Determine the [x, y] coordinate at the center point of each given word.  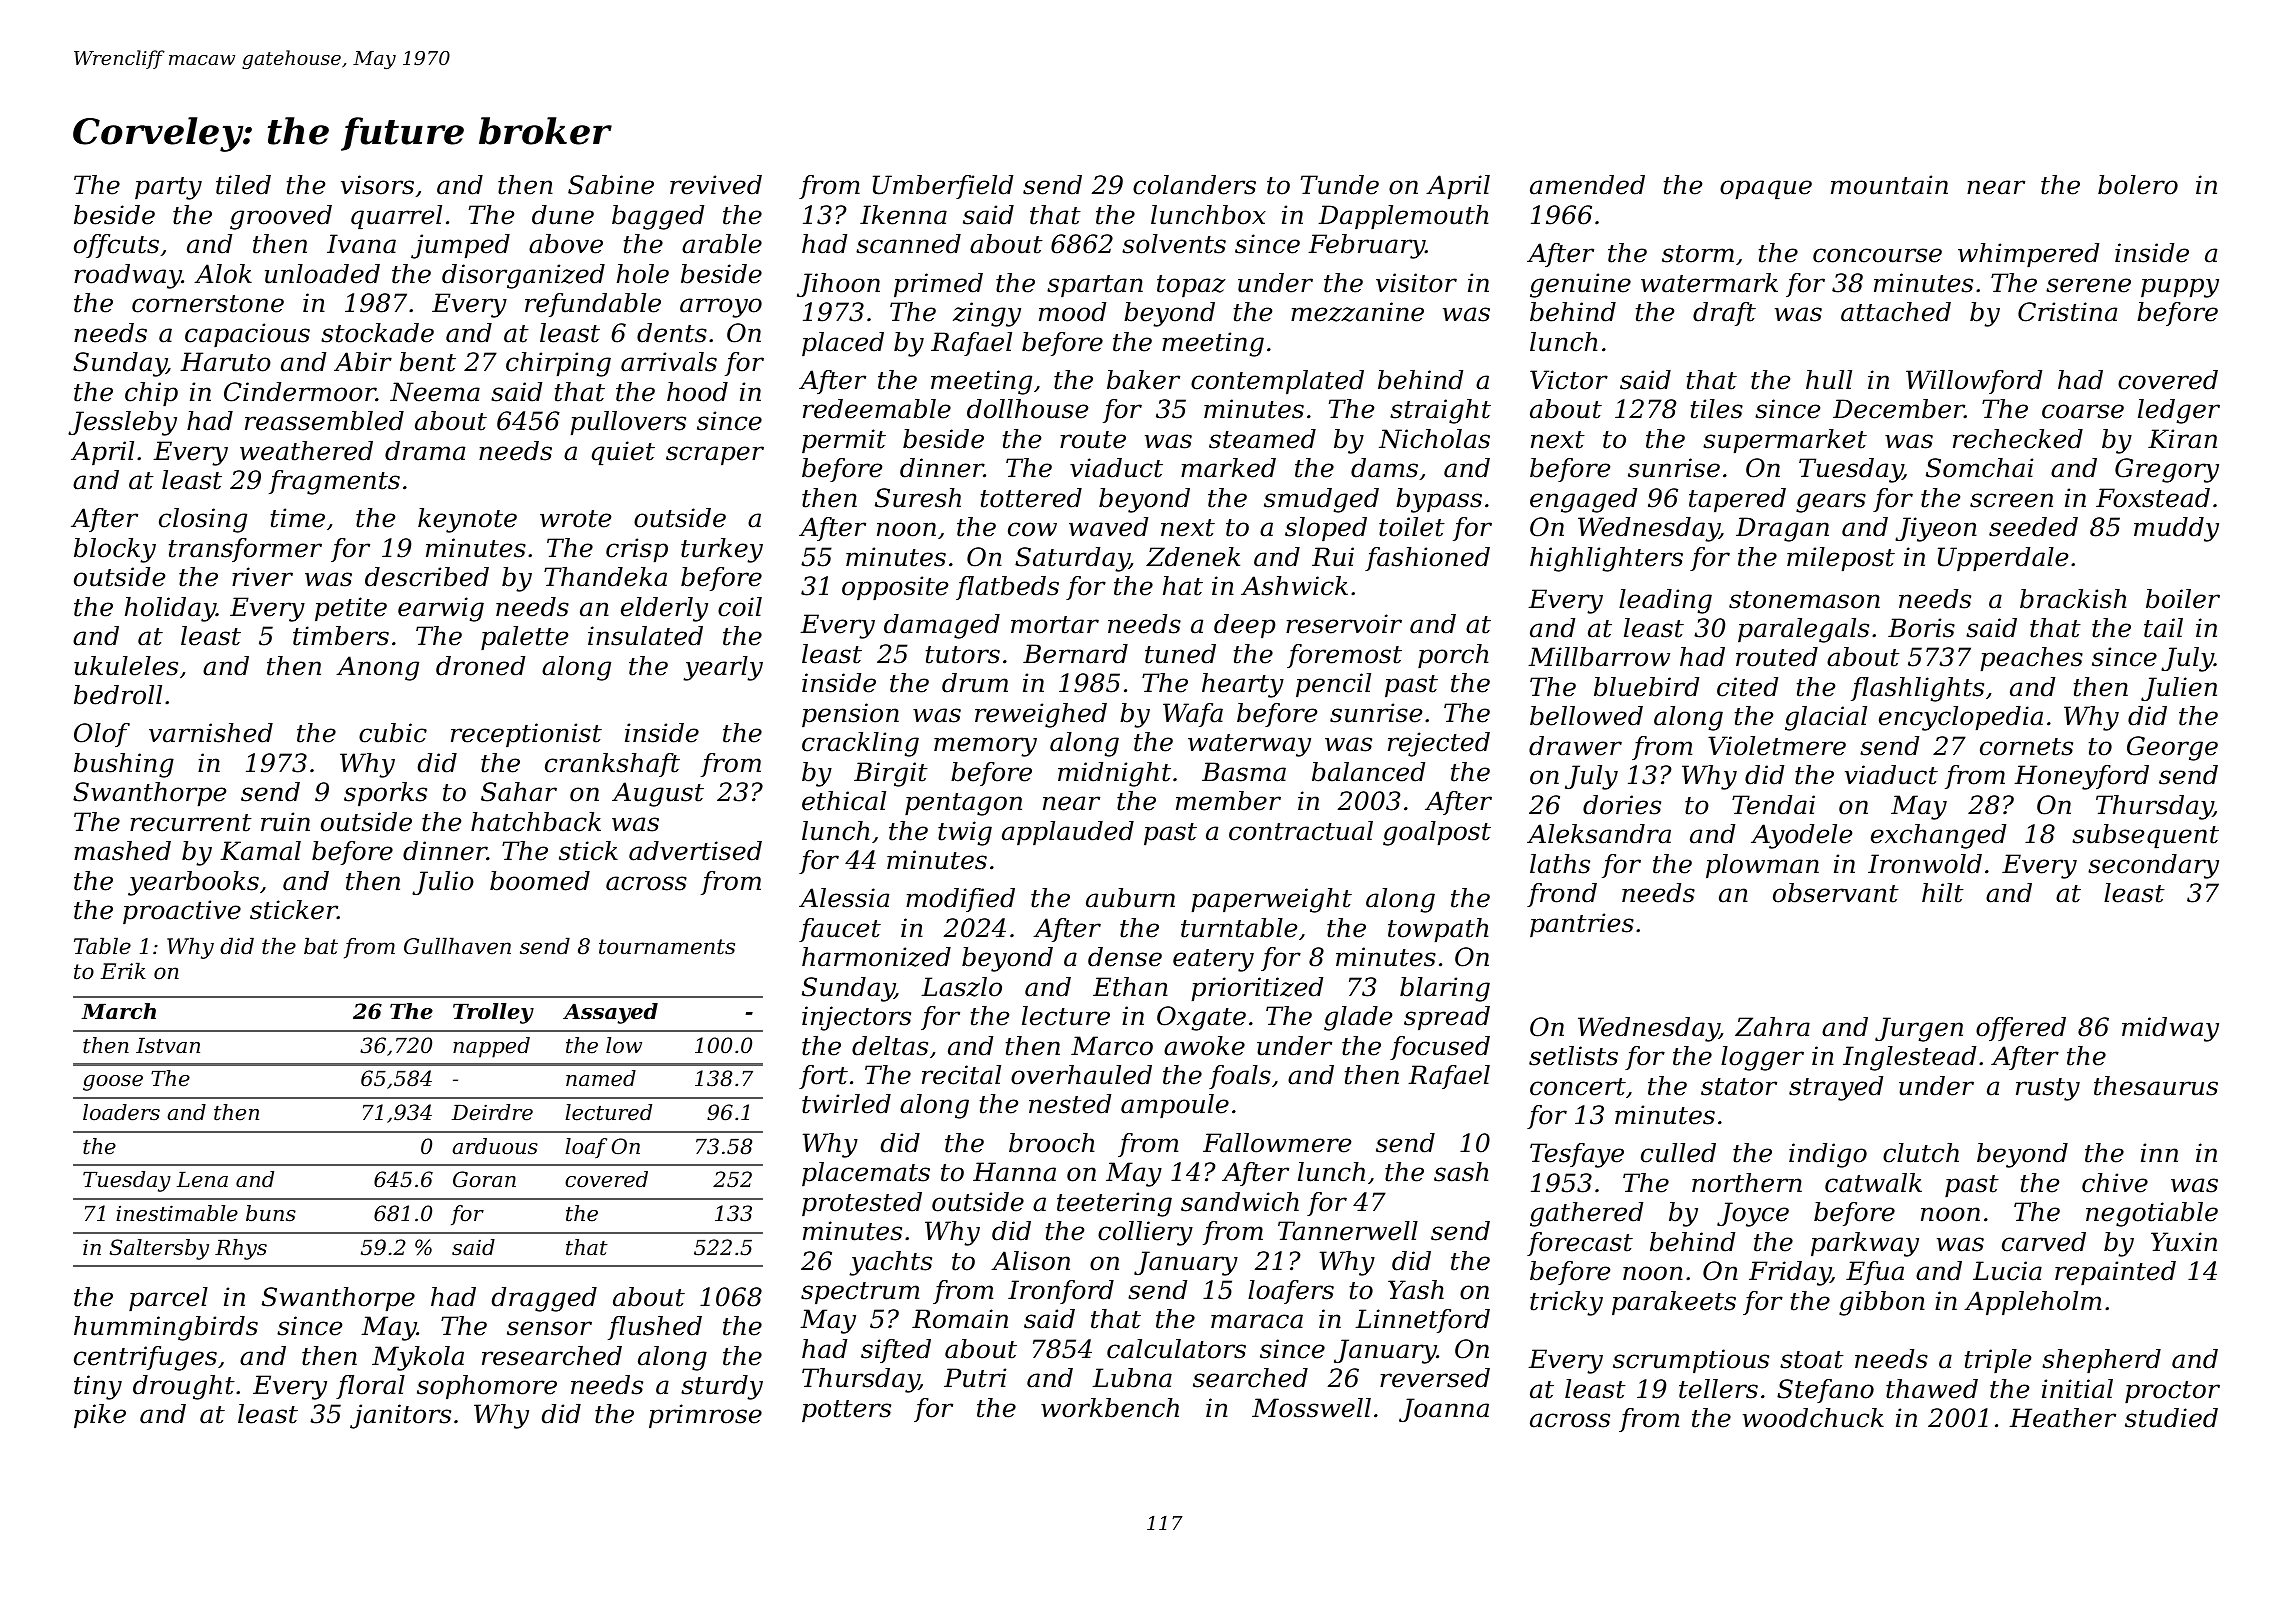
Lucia [2007, 1271]
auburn [1130, 898]
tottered [1031, 498]
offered [2021, 1029]
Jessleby [122, 423]
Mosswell [1311, 1408]
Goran [484, 1179]
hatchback [536, 822]
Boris [1921, 628]
